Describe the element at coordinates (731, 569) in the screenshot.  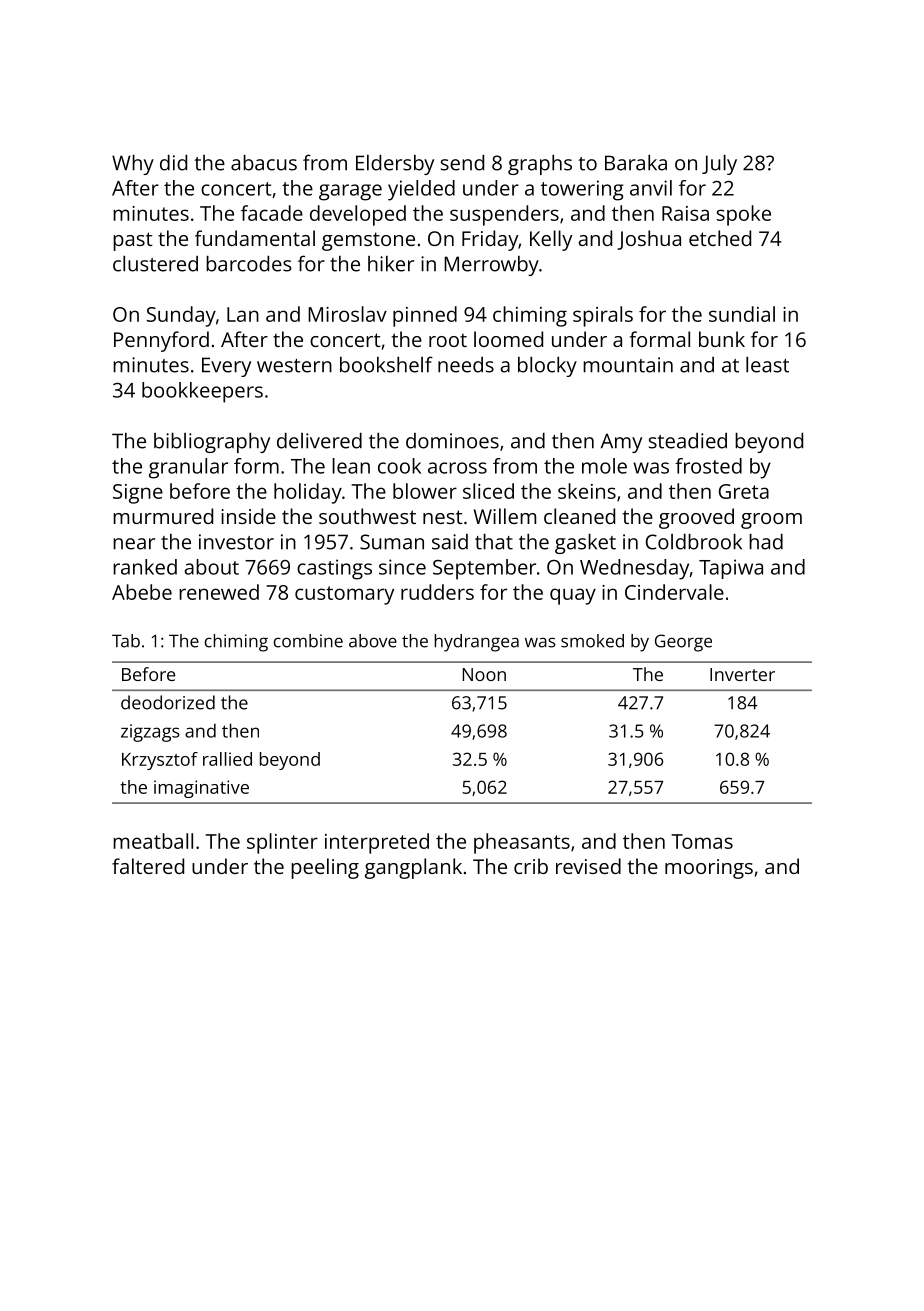
I see `Tapiwa` at that location.
